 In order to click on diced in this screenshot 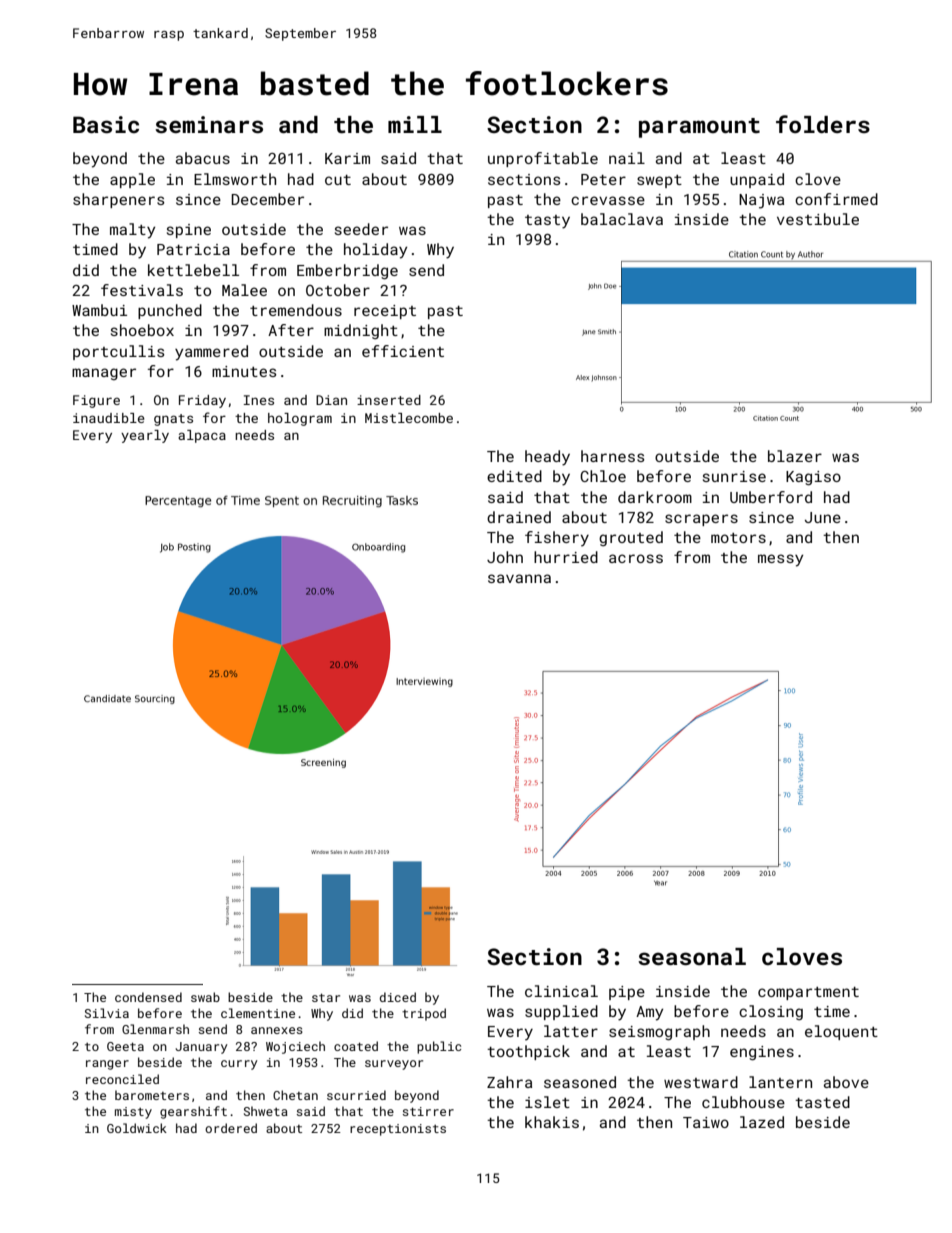, I will do `click(398, 997)`.
